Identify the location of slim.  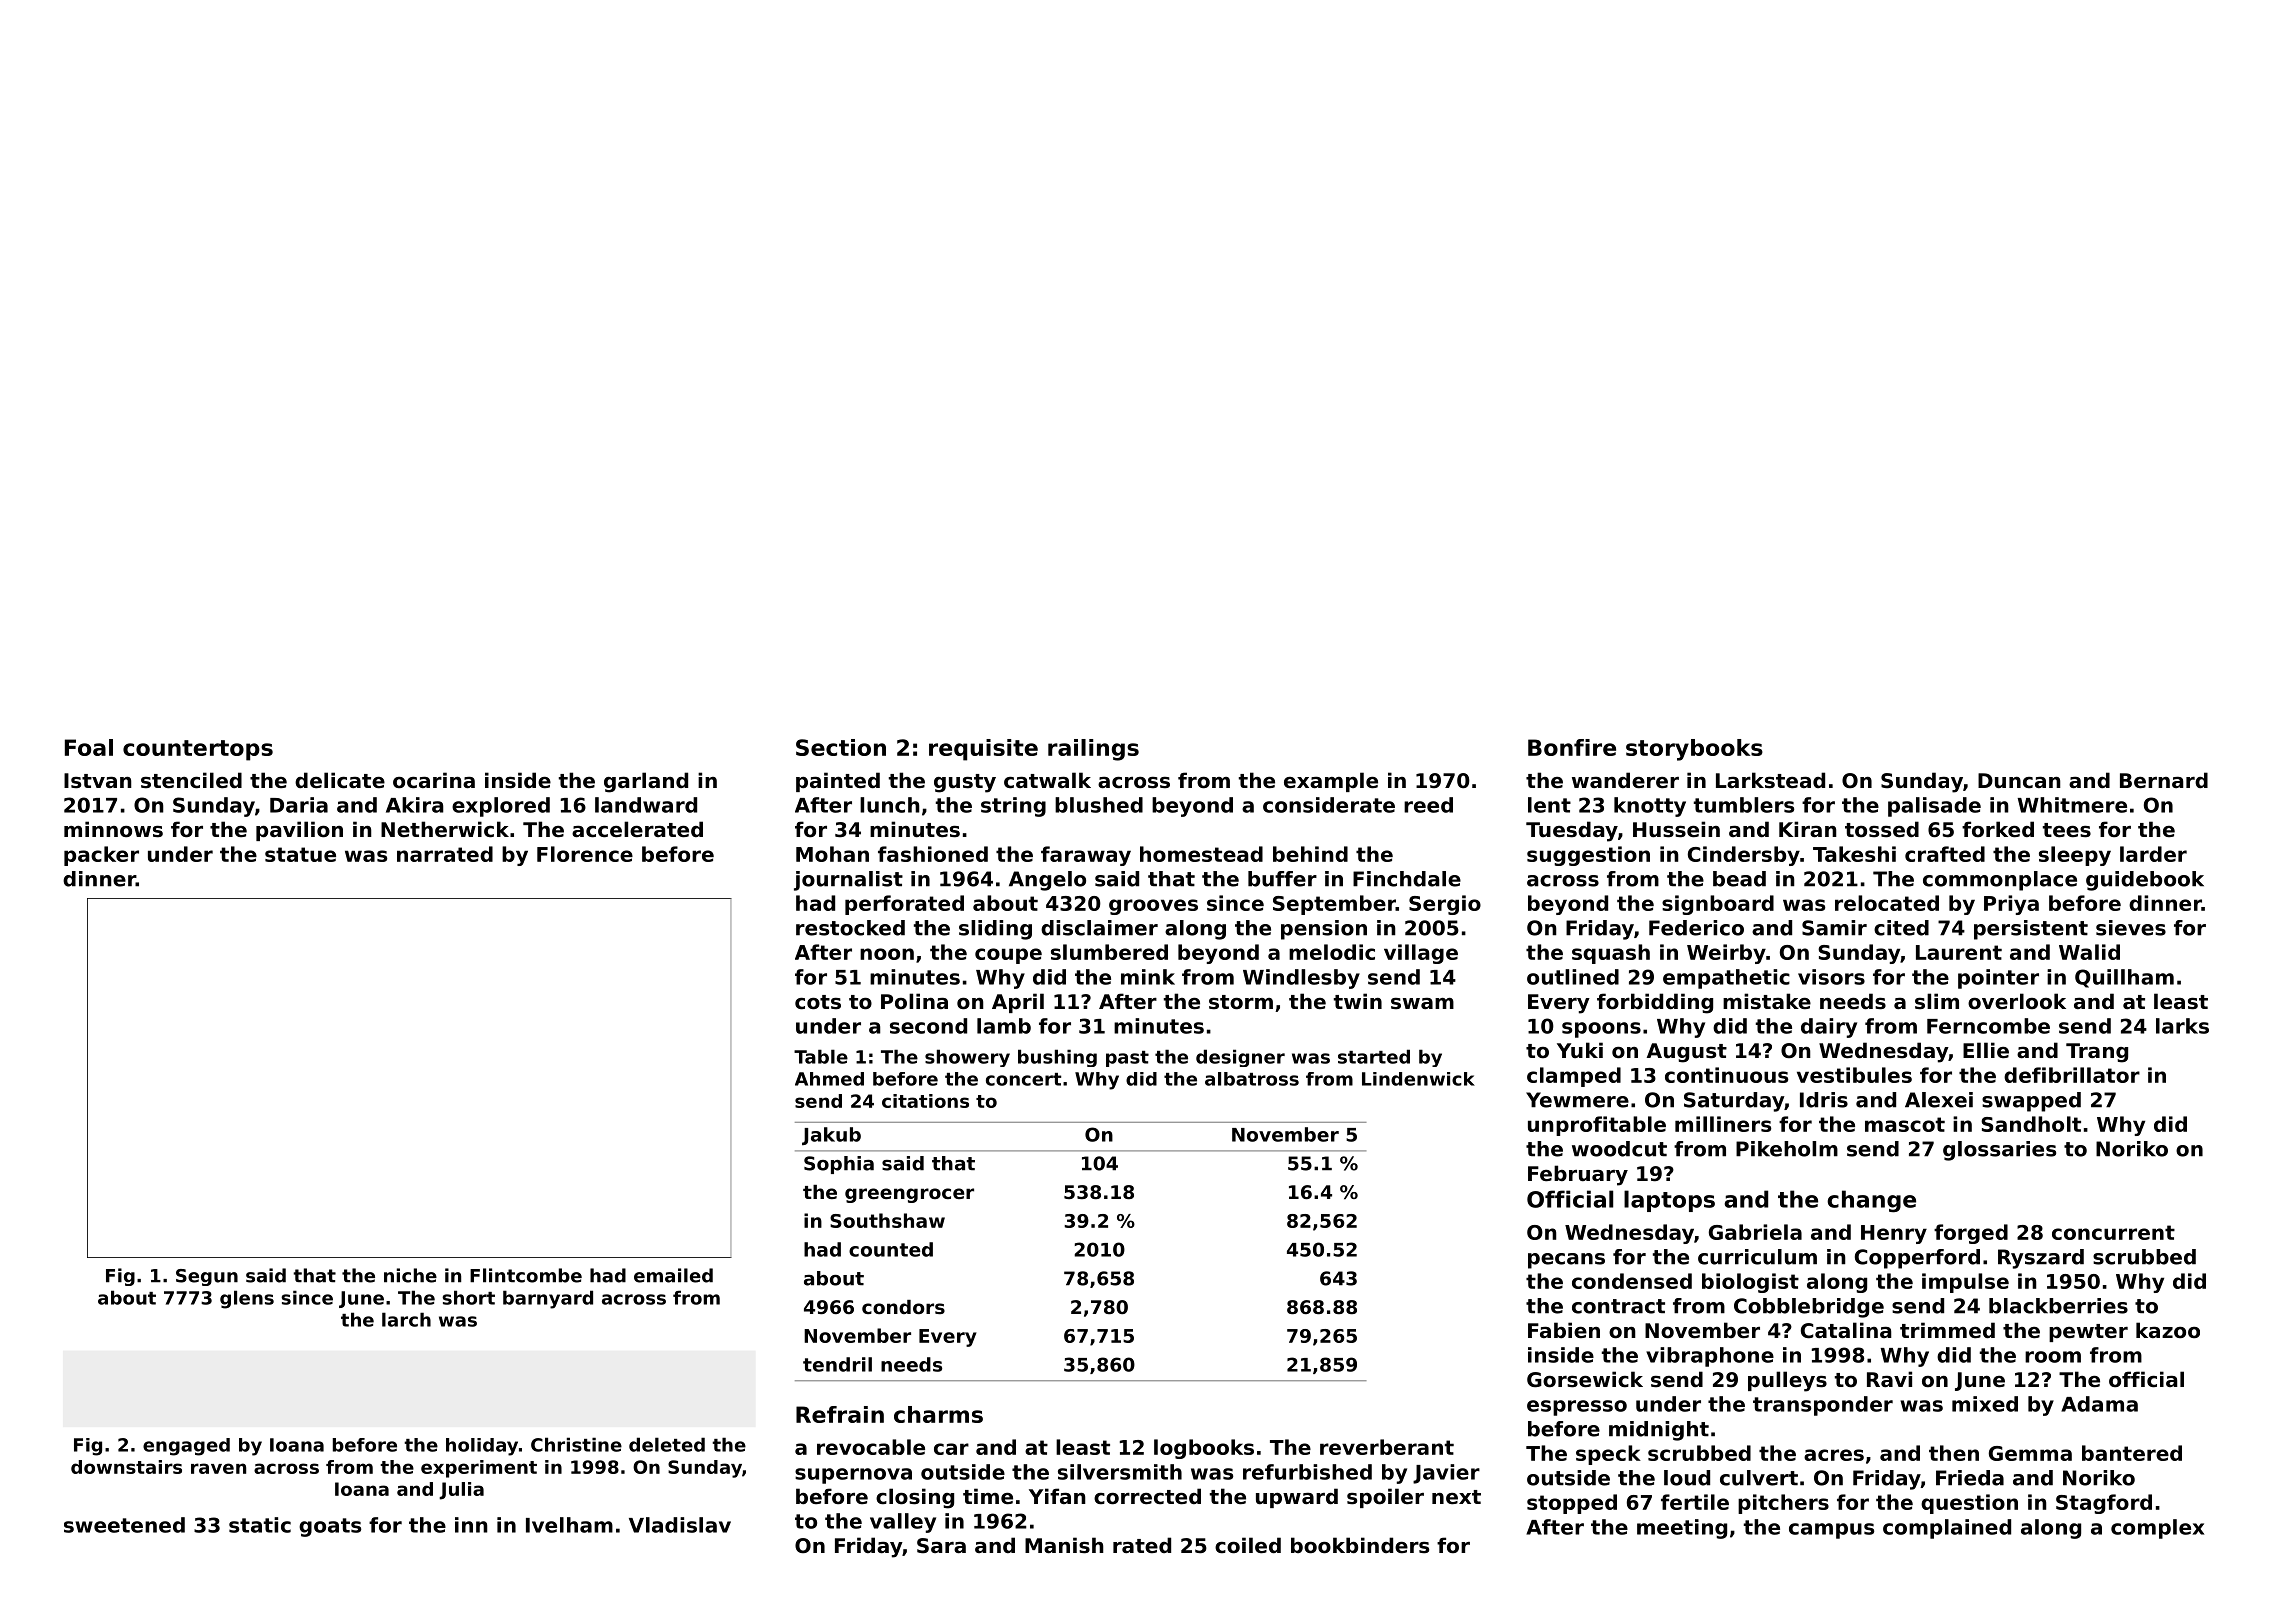
(1937, 1001).
